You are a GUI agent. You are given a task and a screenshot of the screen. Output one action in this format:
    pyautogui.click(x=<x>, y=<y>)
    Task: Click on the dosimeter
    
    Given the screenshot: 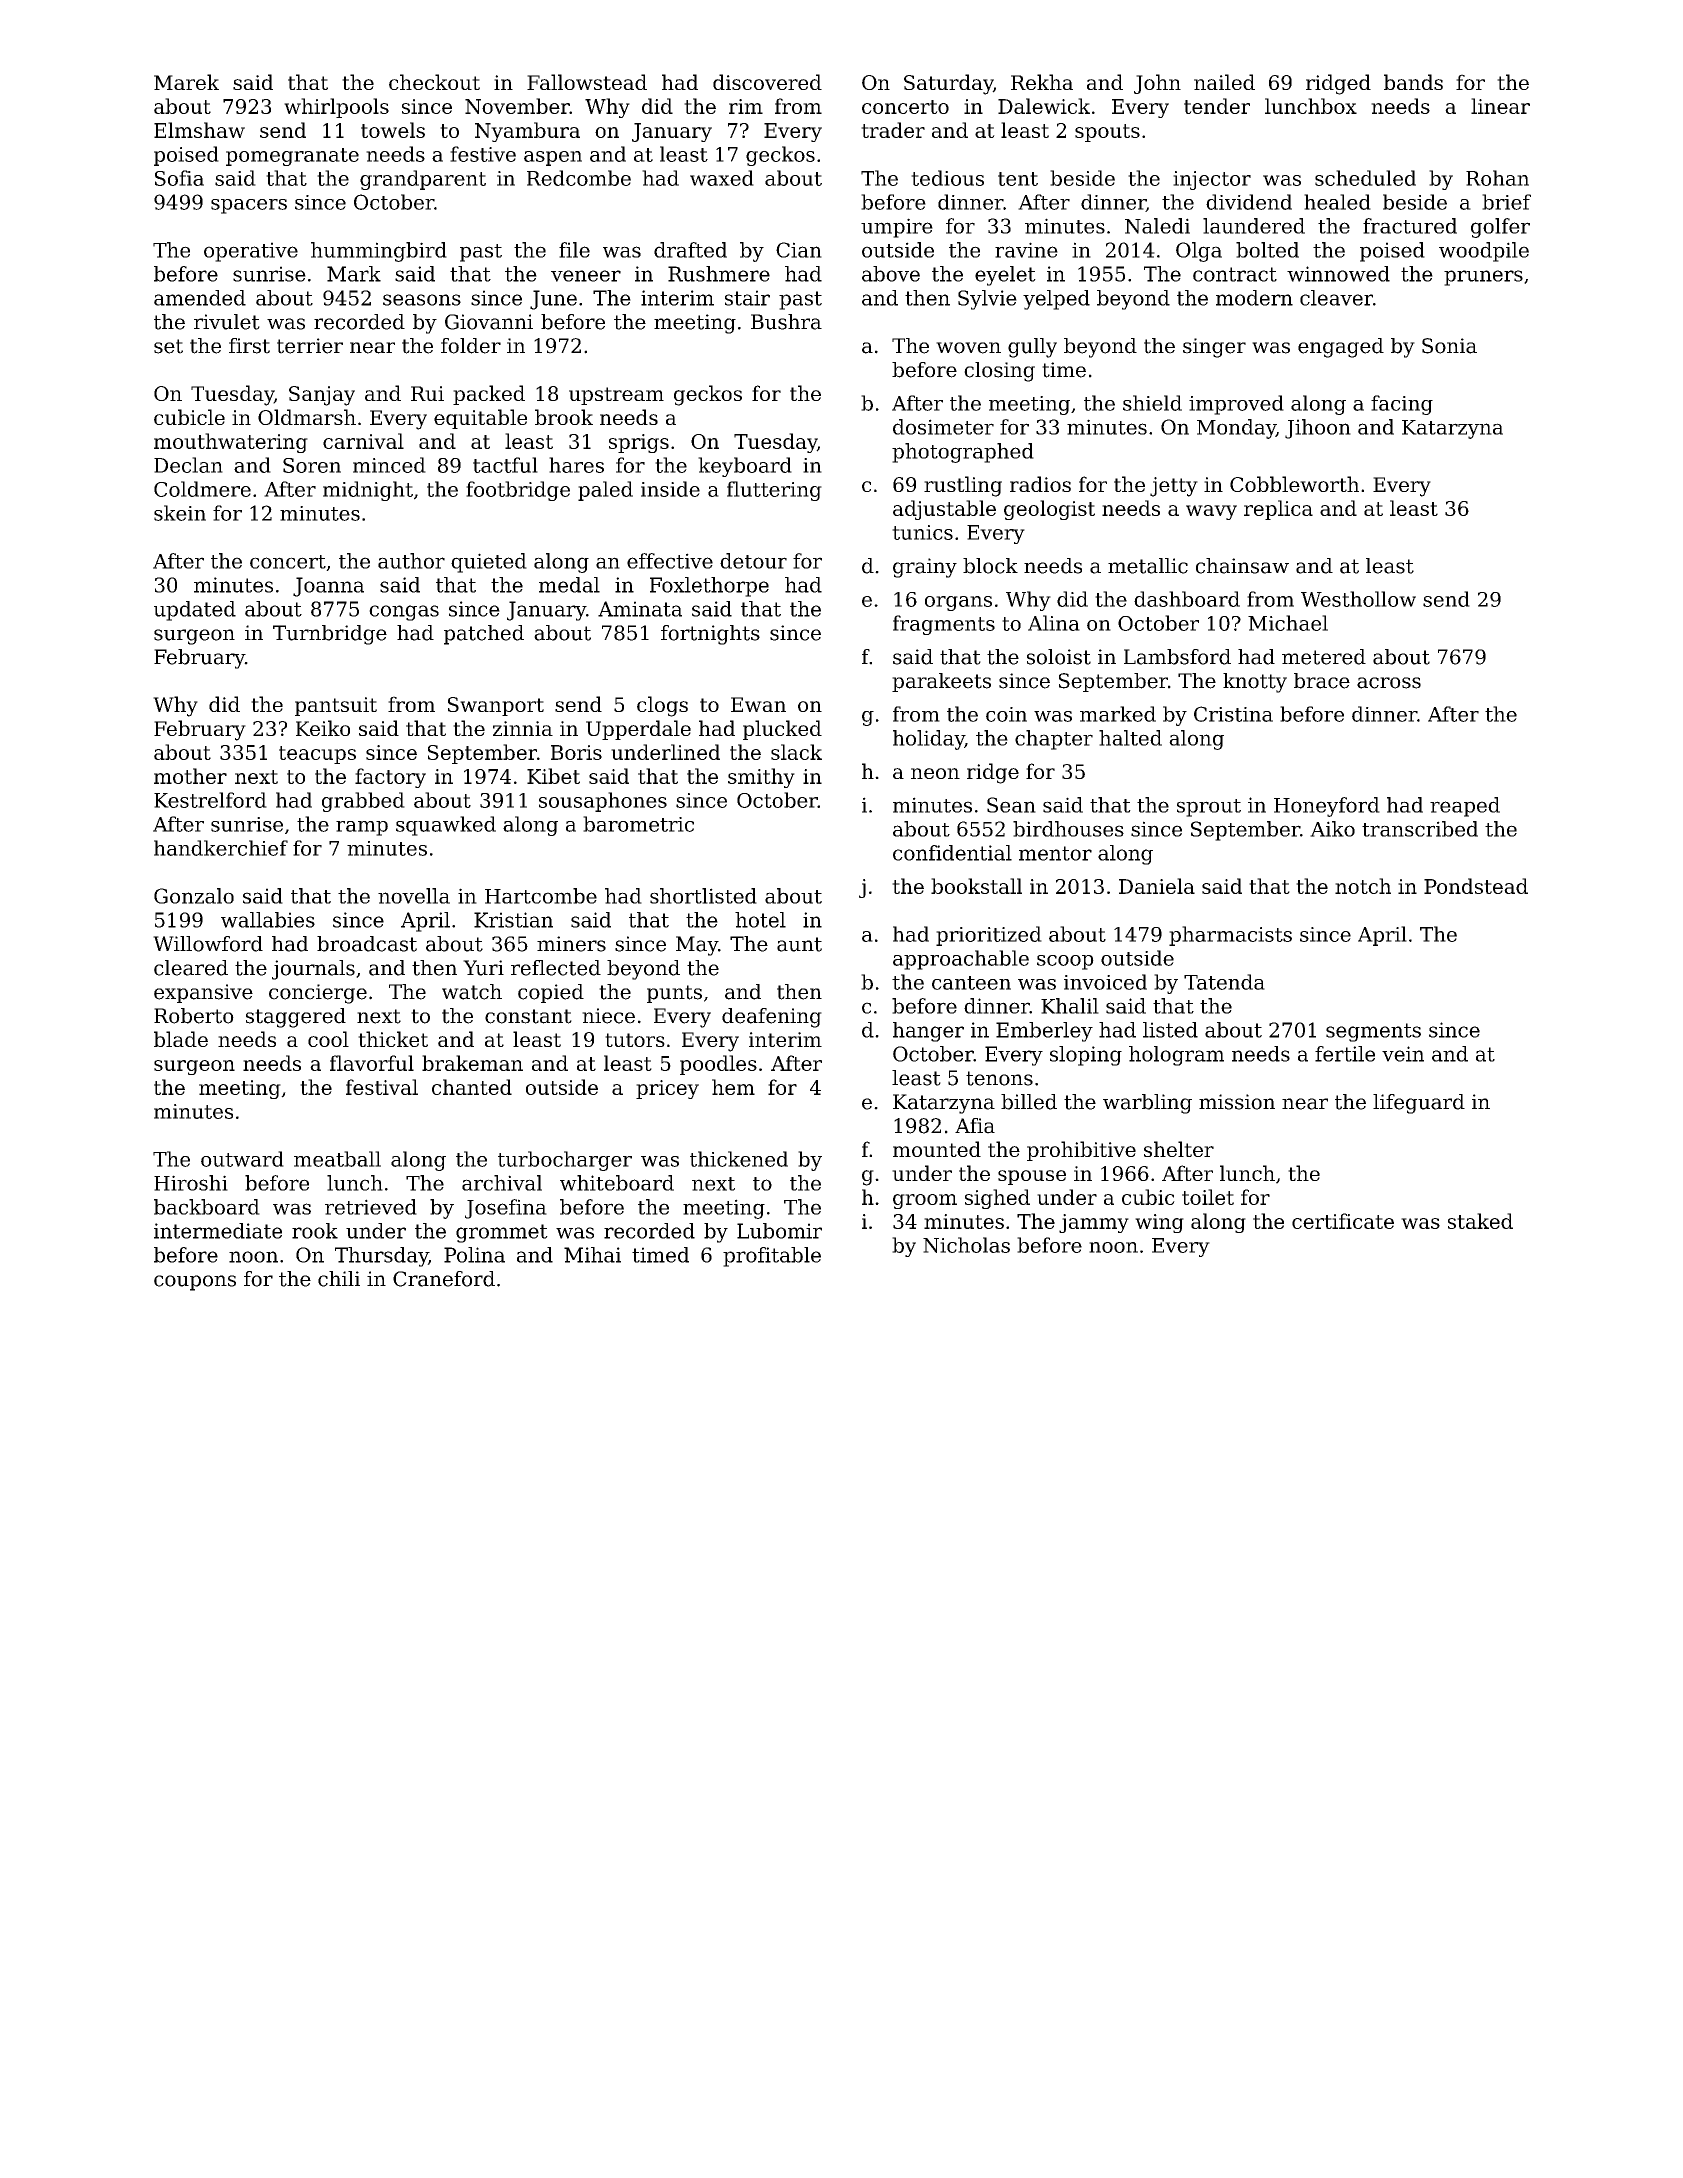 What is the action you would take?
    pyautogui.click(x=943, y=427)
